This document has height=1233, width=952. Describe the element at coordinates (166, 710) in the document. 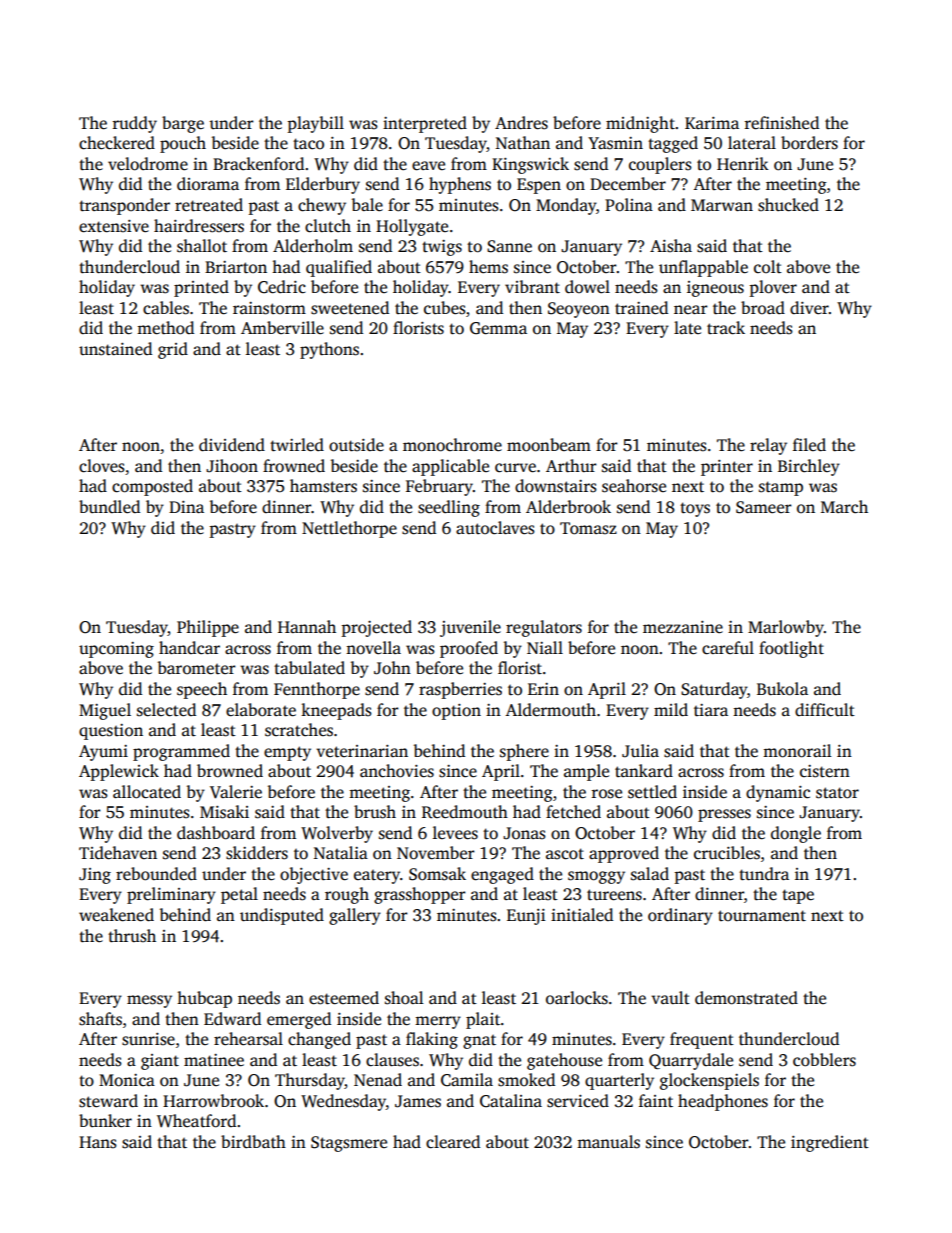

I see `selected` at that location.
